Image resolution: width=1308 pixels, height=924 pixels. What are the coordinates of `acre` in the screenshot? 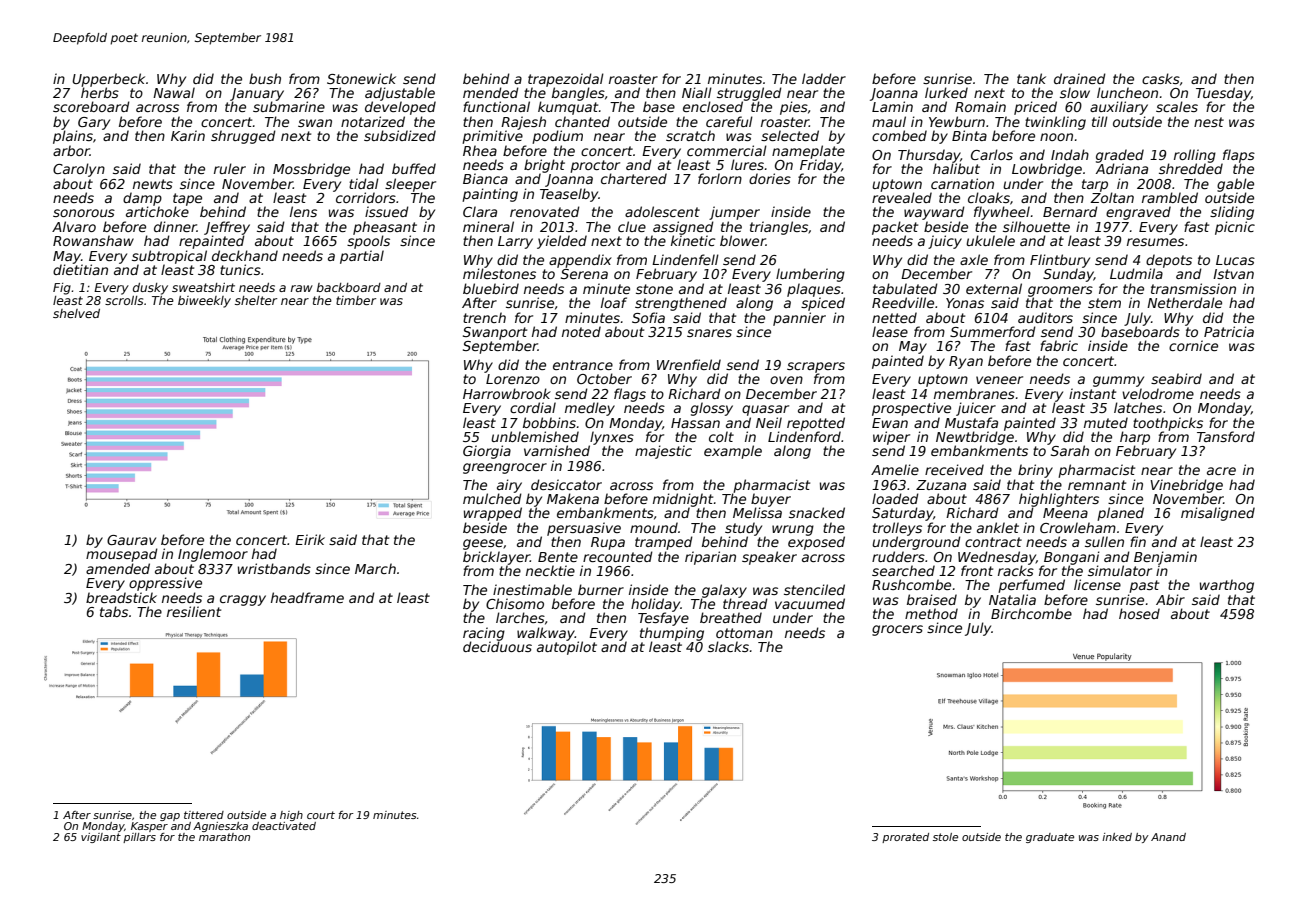 It's located at (1221, 471).
